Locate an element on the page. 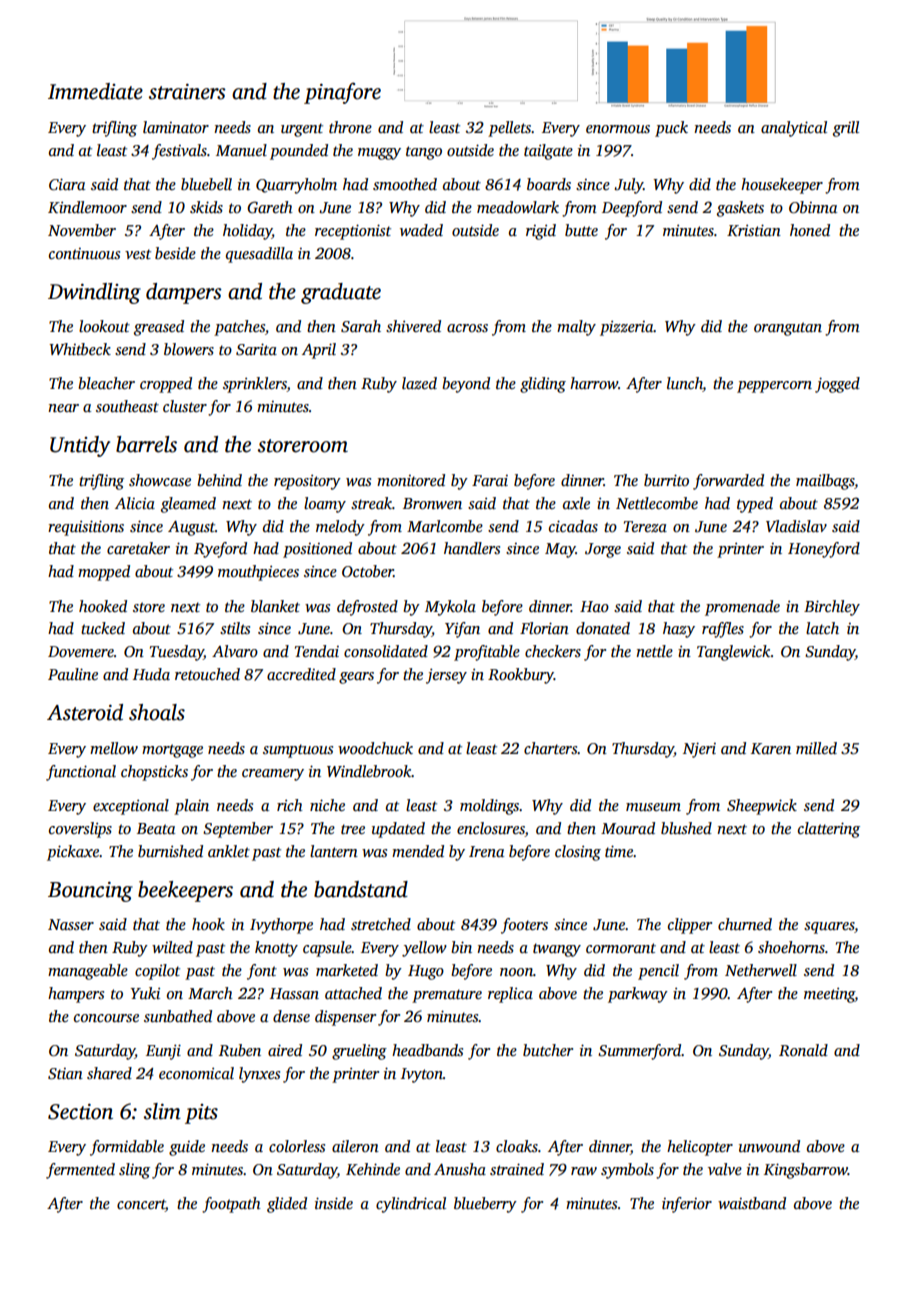  pinafore is located at coordinates (342, 93).
